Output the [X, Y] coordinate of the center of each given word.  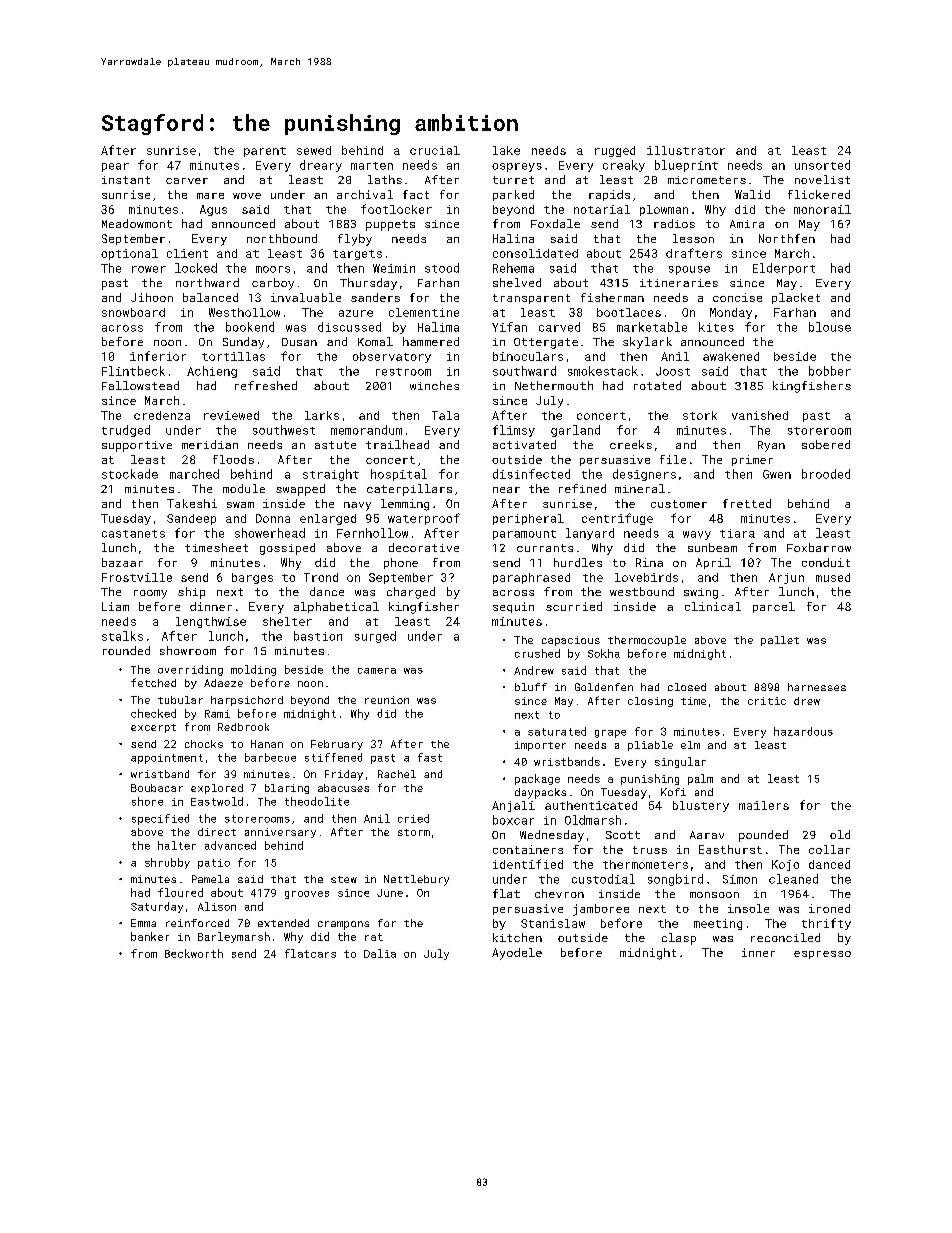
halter [177, 845]
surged [375, 637]
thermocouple [647, 641]
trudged [126, 431]
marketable [652, 327]
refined [582, 488]
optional [129, 254]
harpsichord [247, 701]
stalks [122, 636]
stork [700, 415]
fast [430, 757]
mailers [764, 805]
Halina [513, 238]
